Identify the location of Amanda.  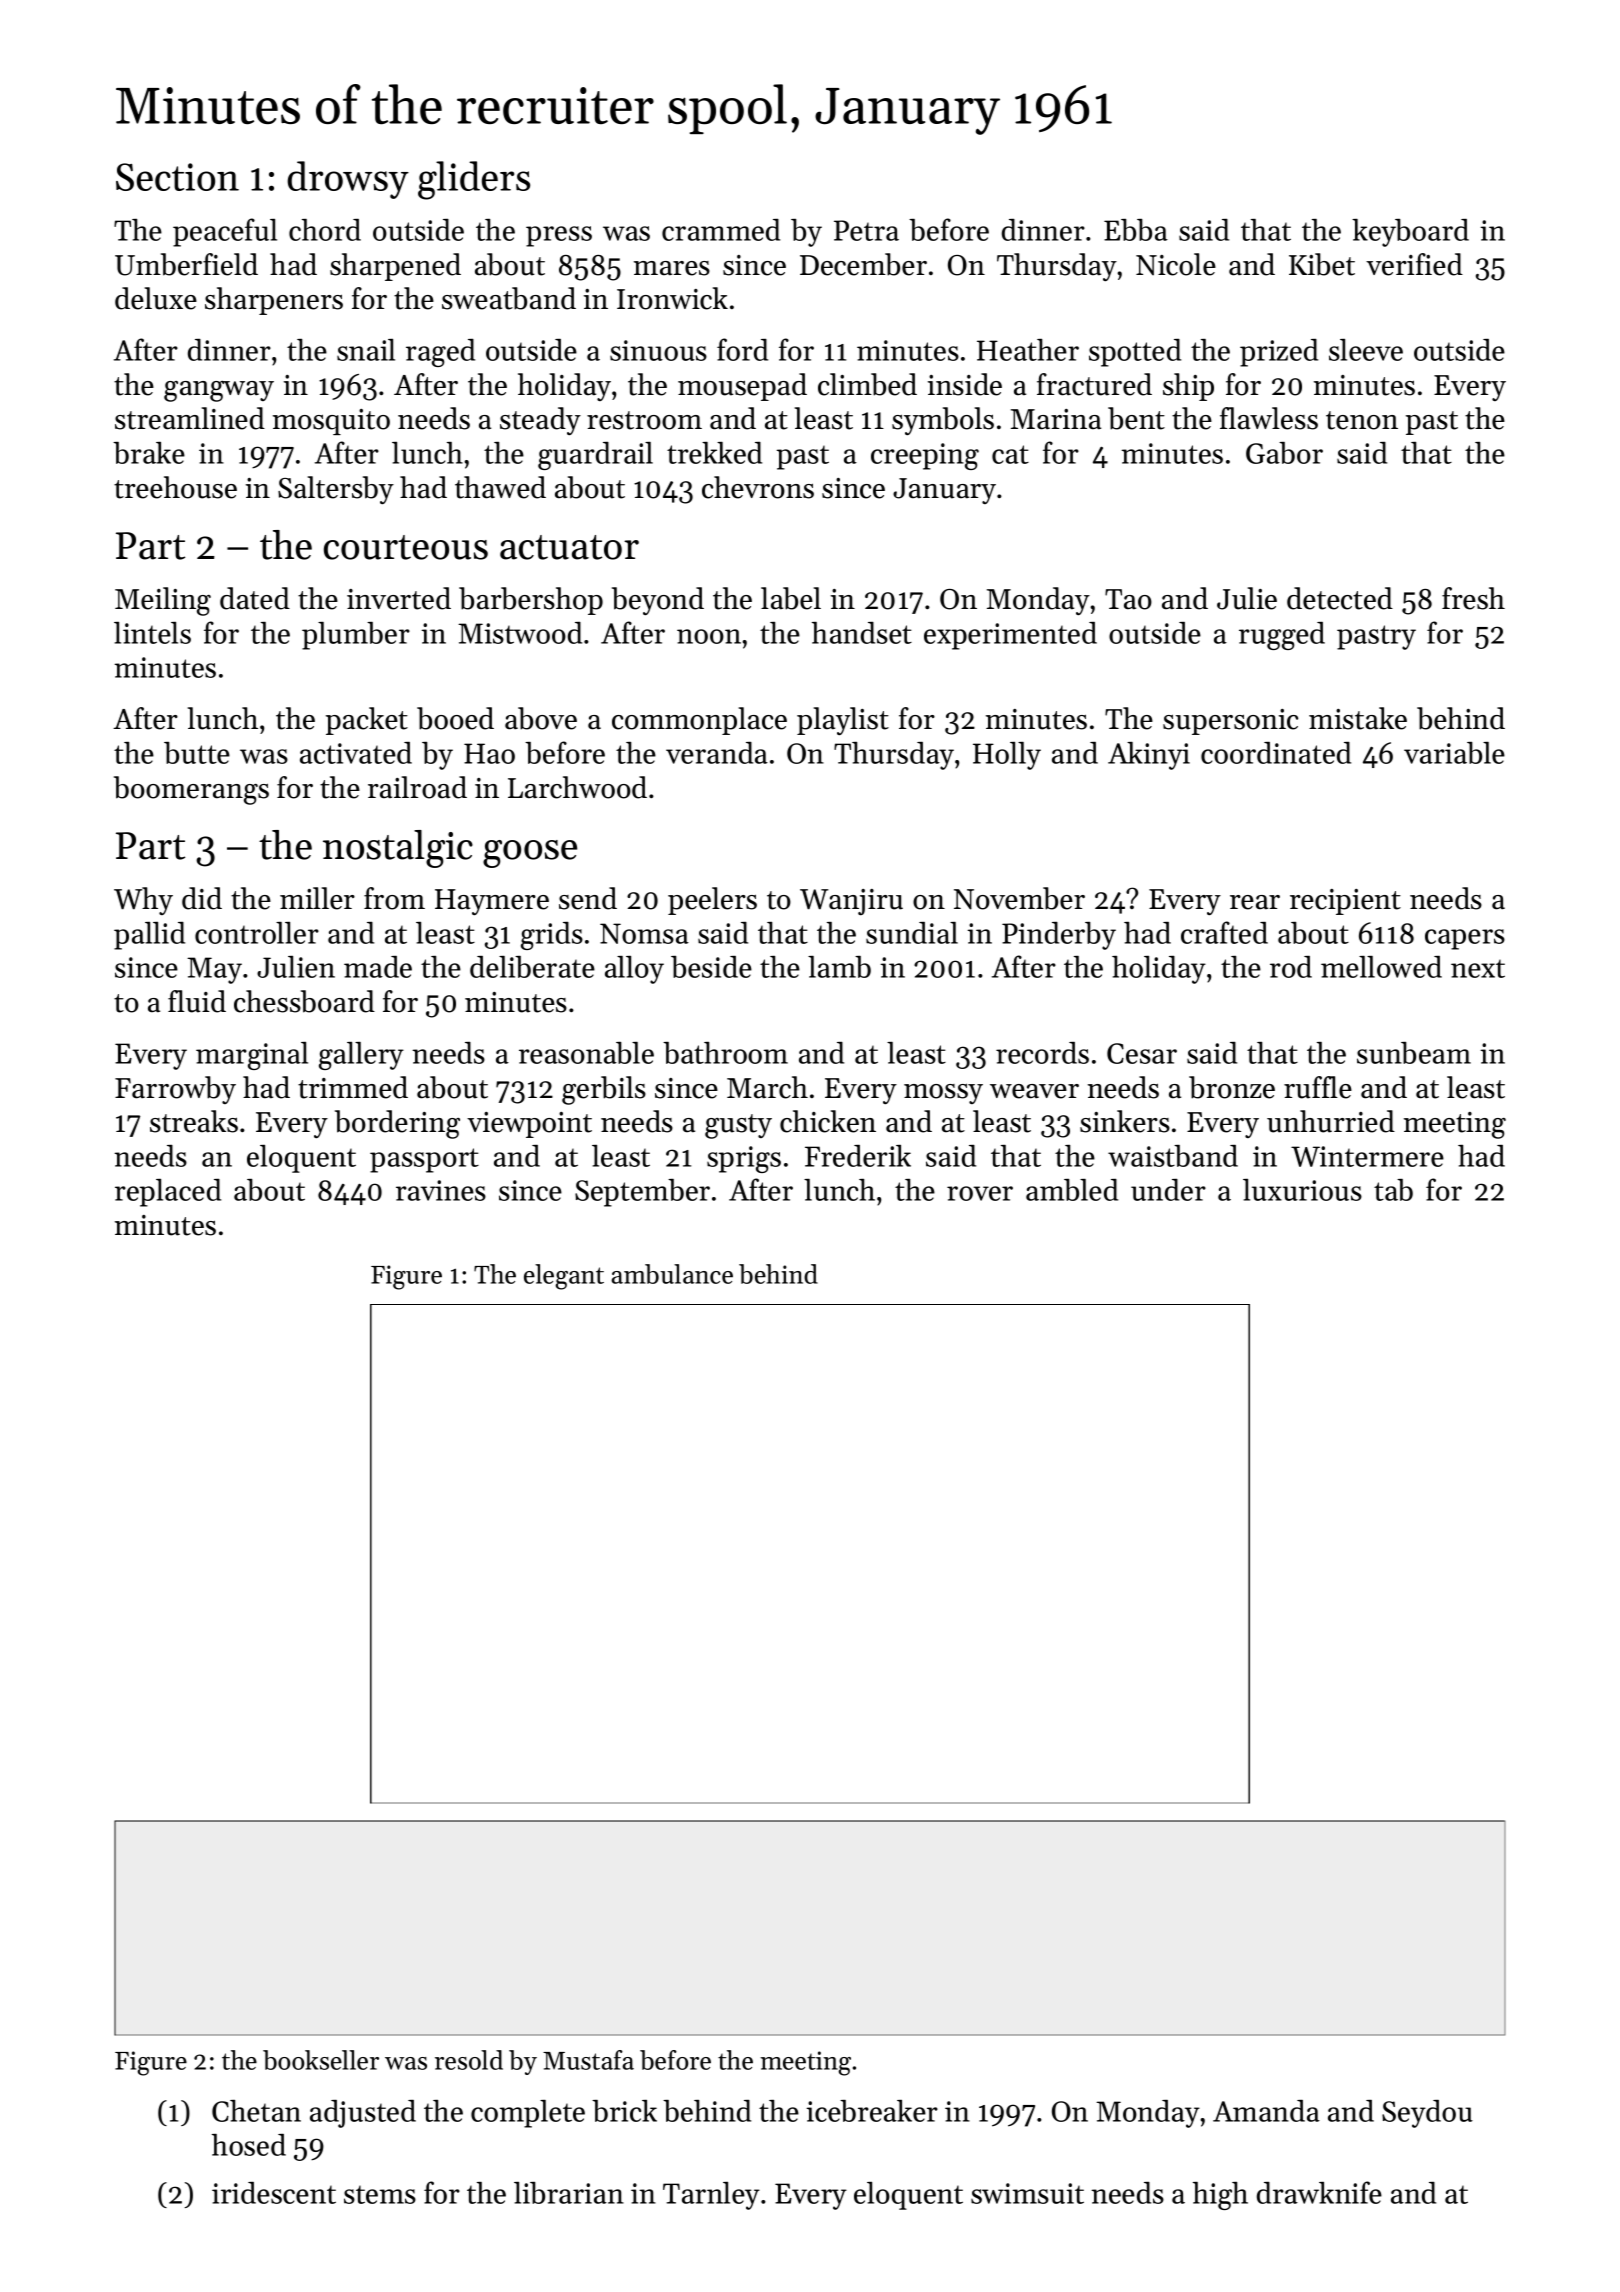
(1266, 2111).
